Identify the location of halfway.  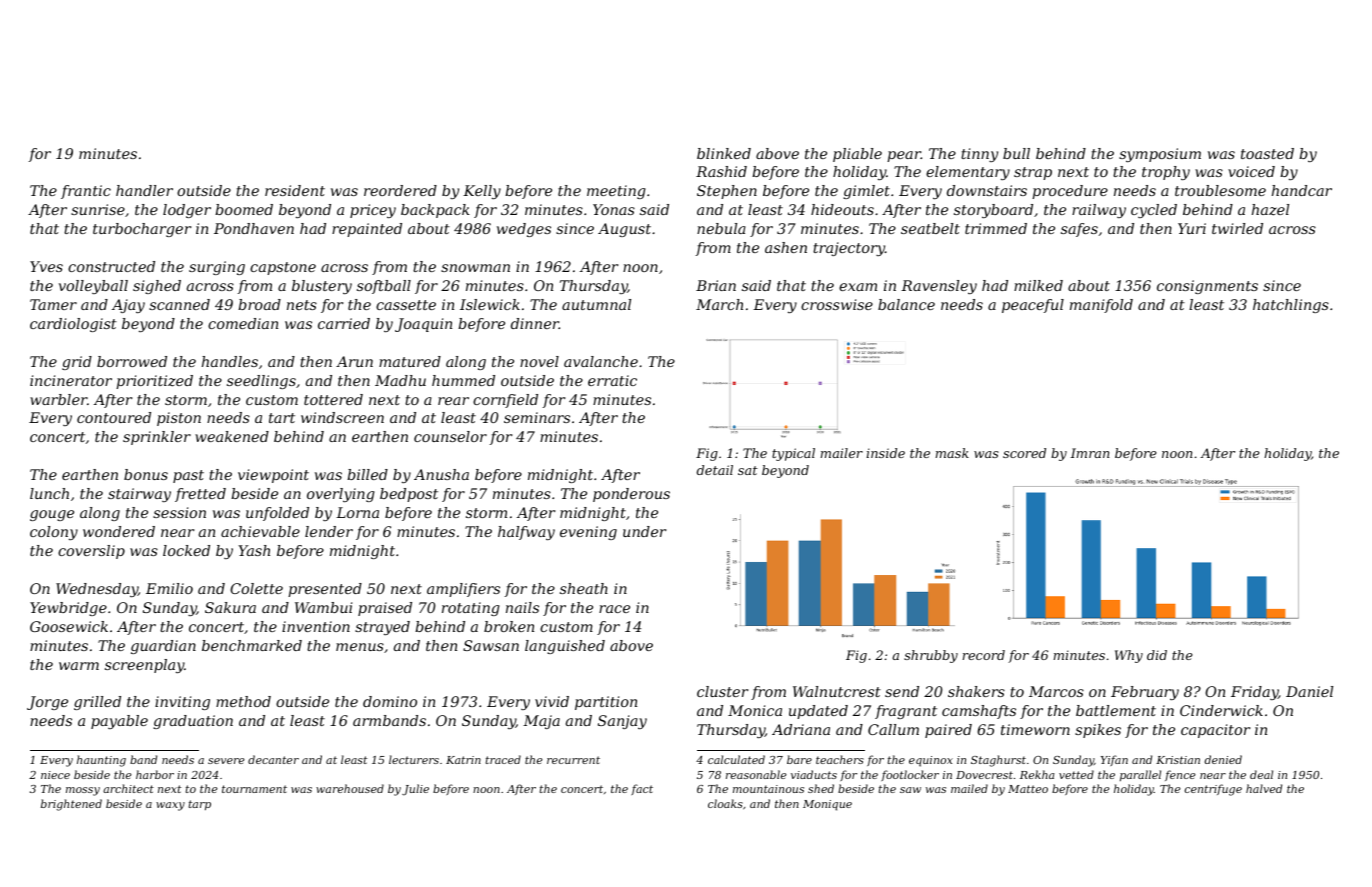
(526, 533).
